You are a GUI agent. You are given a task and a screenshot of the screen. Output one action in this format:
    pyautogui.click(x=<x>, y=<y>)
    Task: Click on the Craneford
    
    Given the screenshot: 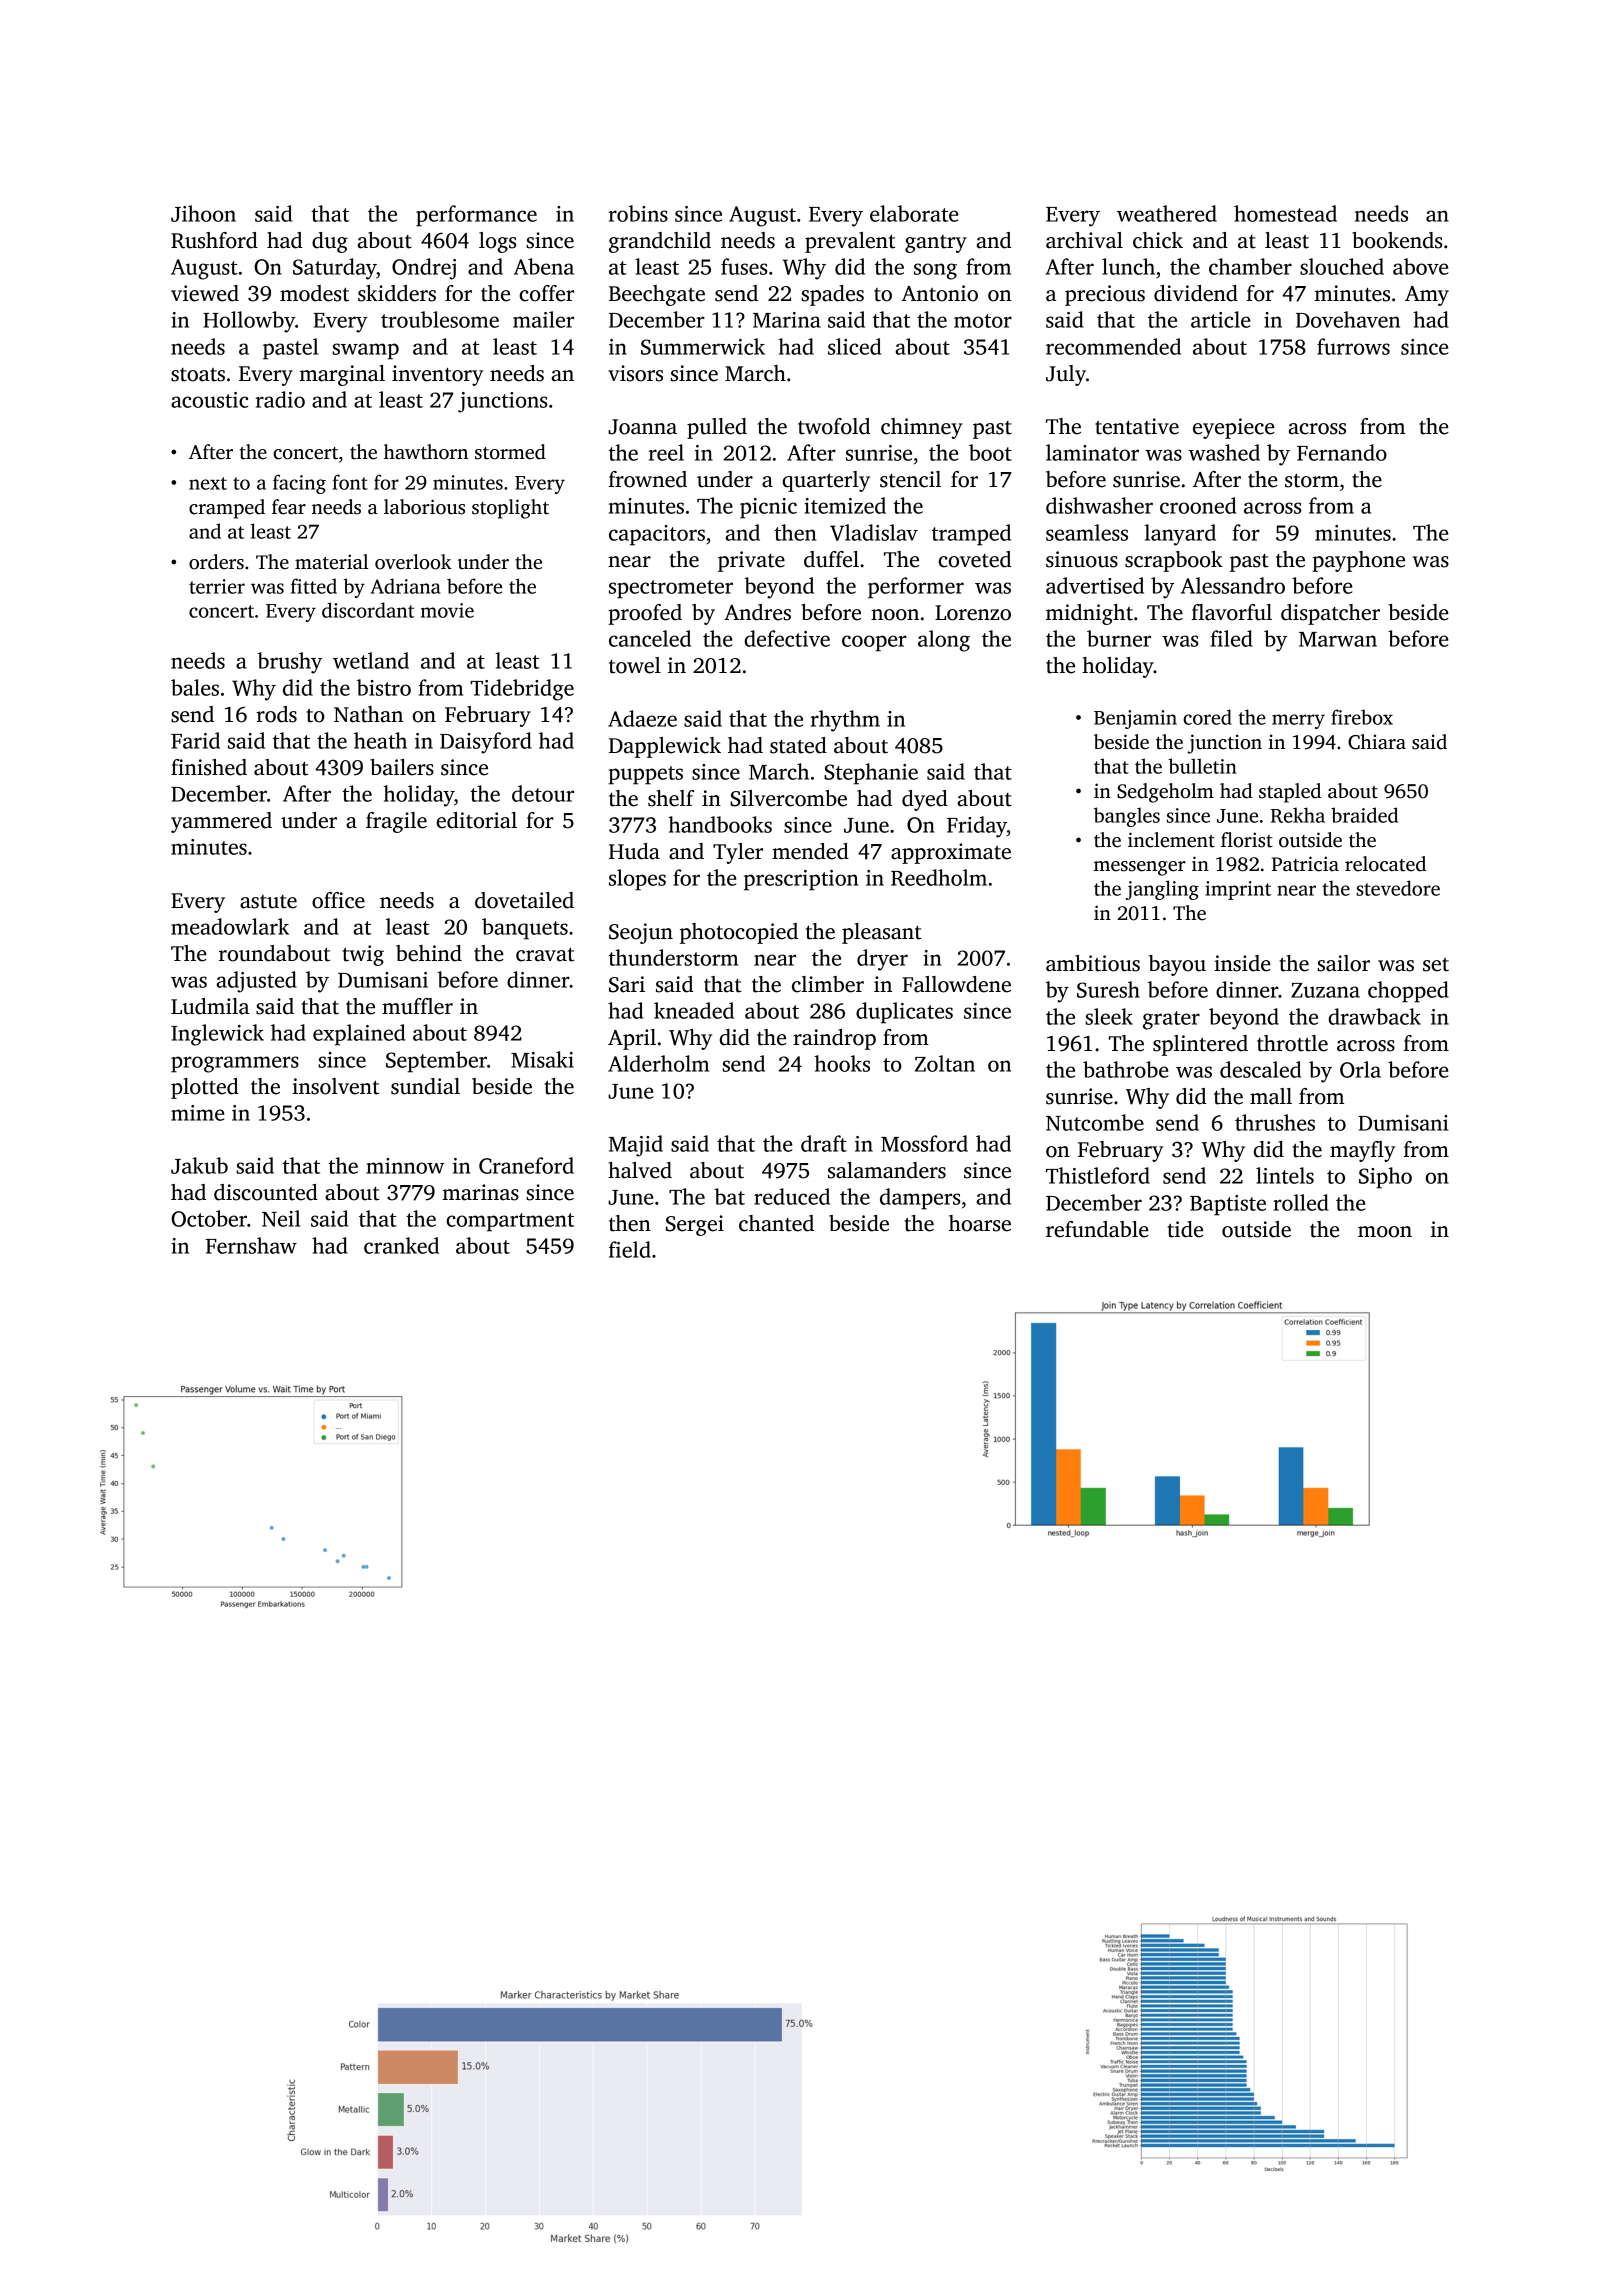 What is the action you would take?
    pyautogui.click(x=526, y=1165)
